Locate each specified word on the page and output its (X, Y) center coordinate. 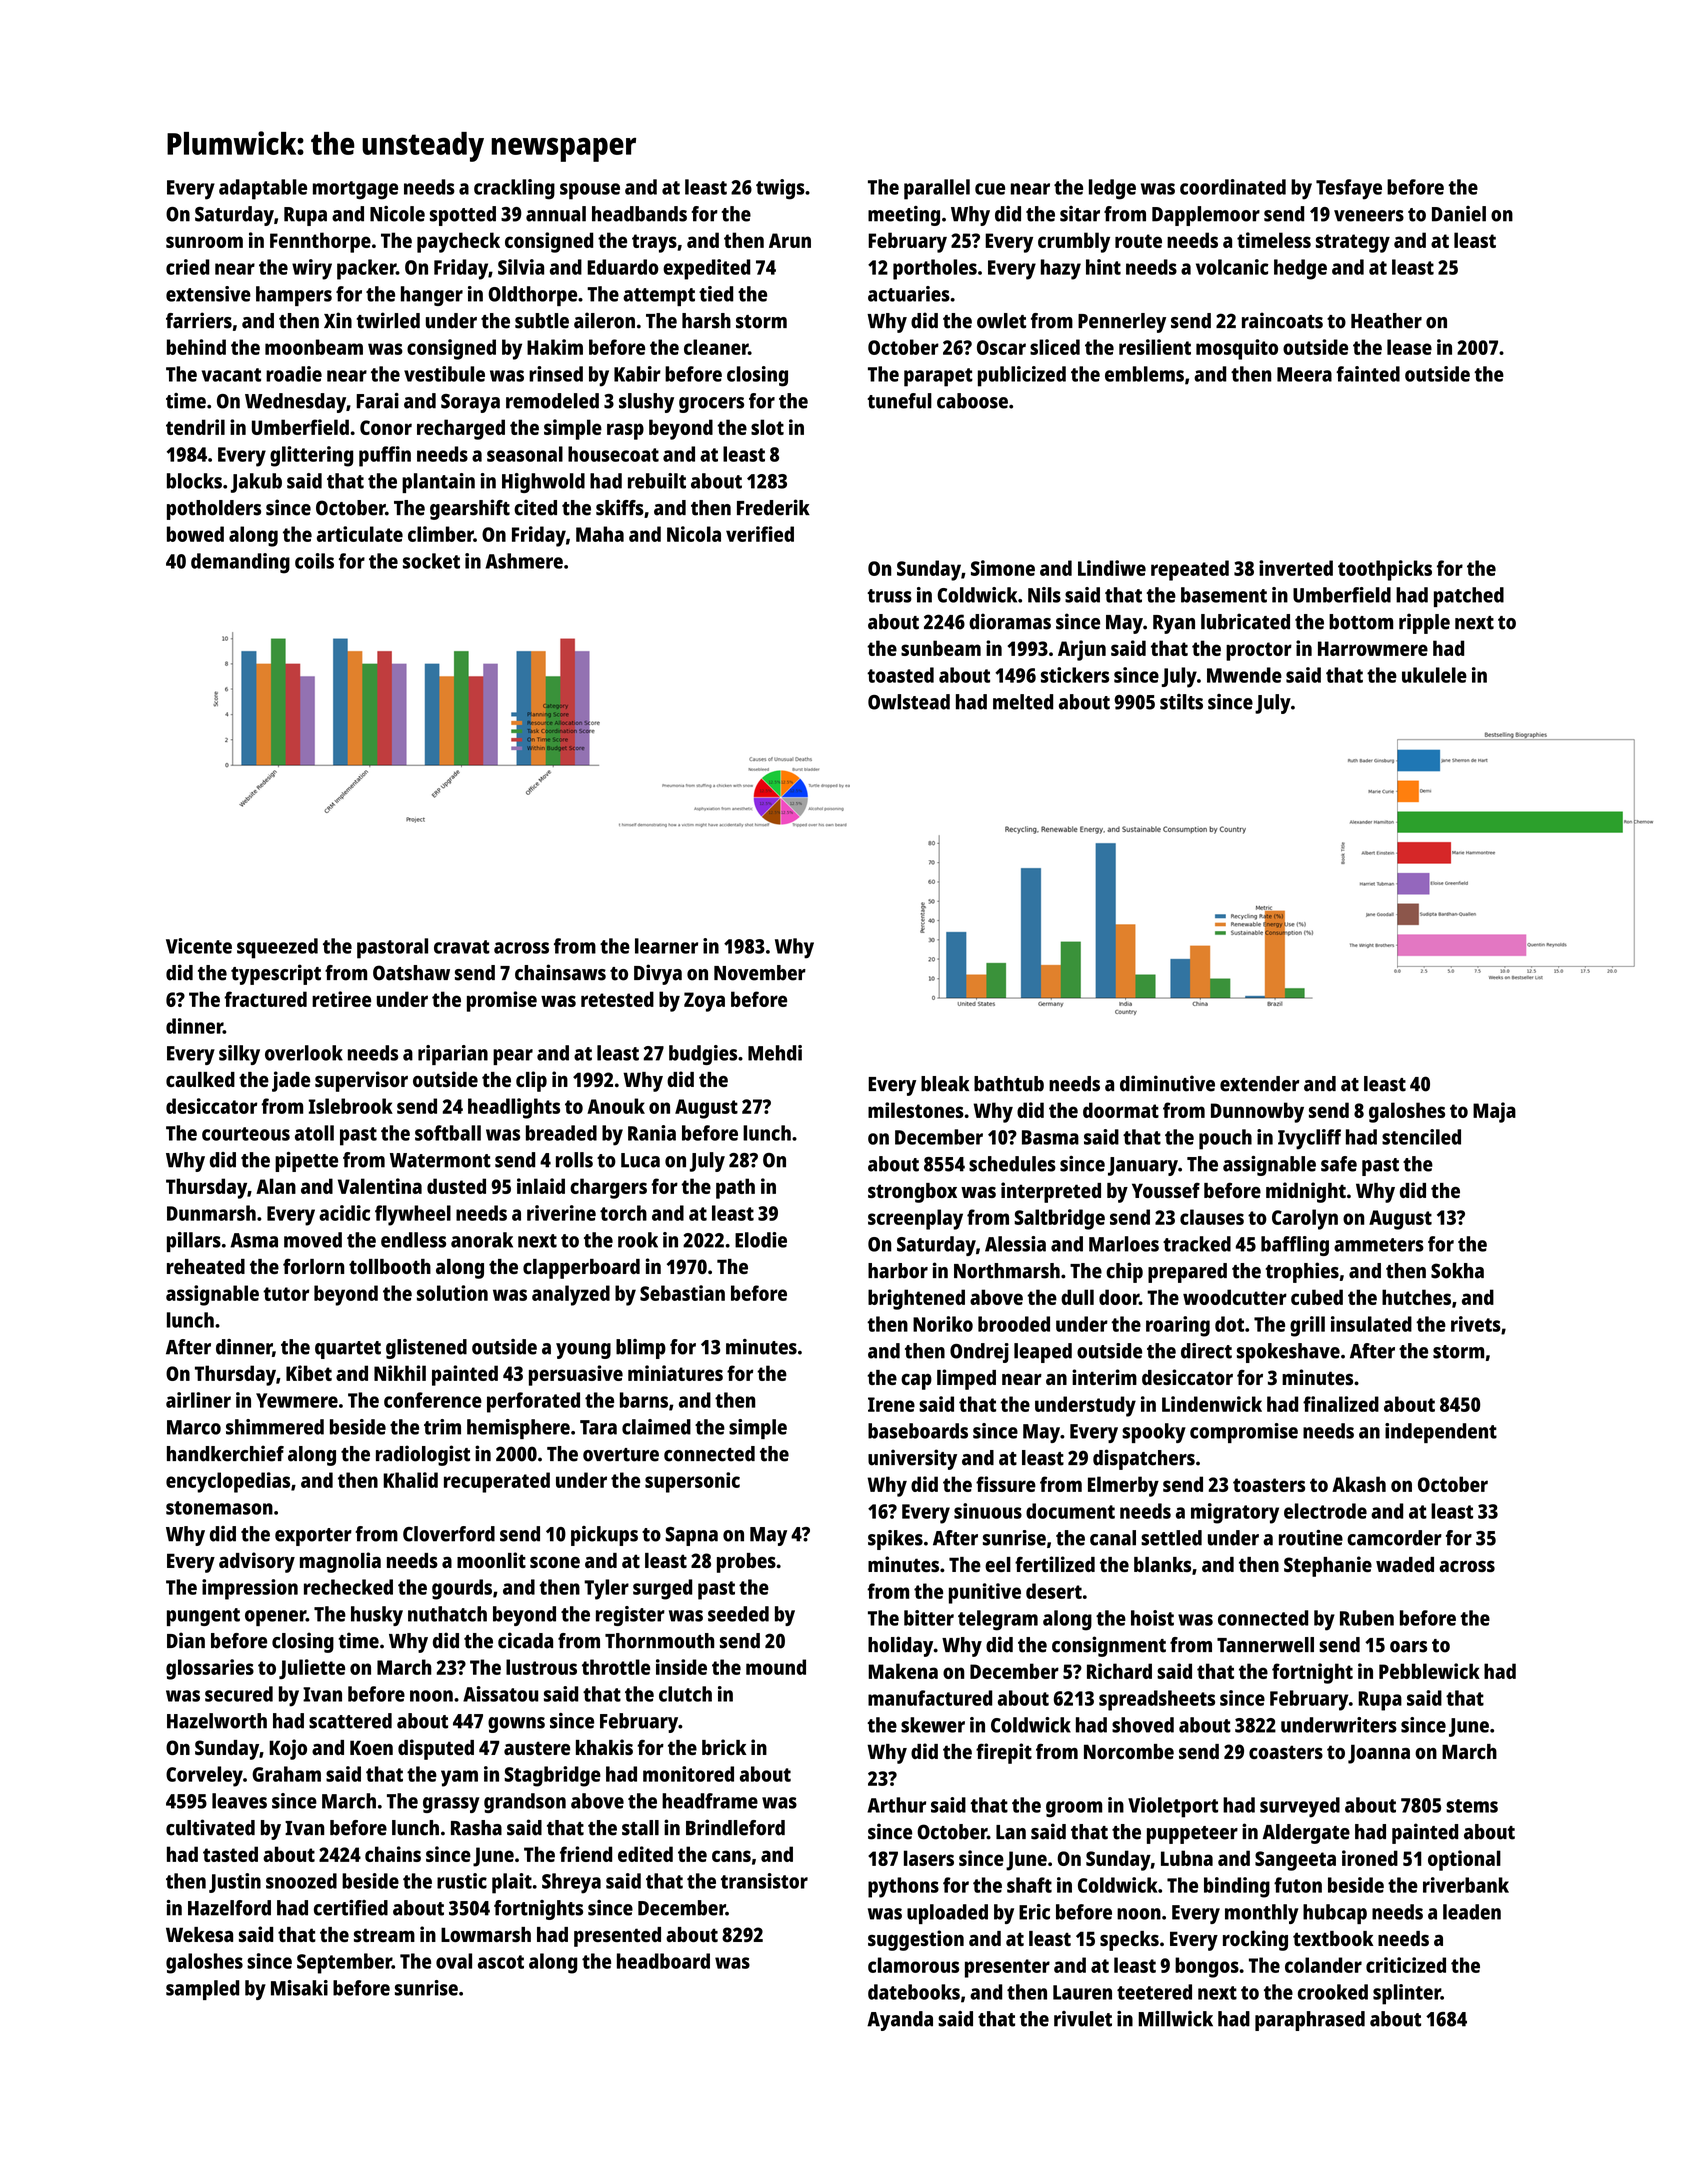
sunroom (204, 242)
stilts (1181, 702)
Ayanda (900, 2021)
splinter (1407, 1994)
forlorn (313, 1266)
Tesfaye (1349, 189)
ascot (501, 1962)
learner (666, 946)
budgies (703, 1055)
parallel (937, 189)
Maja (1494, 1112)
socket (431, 561)
